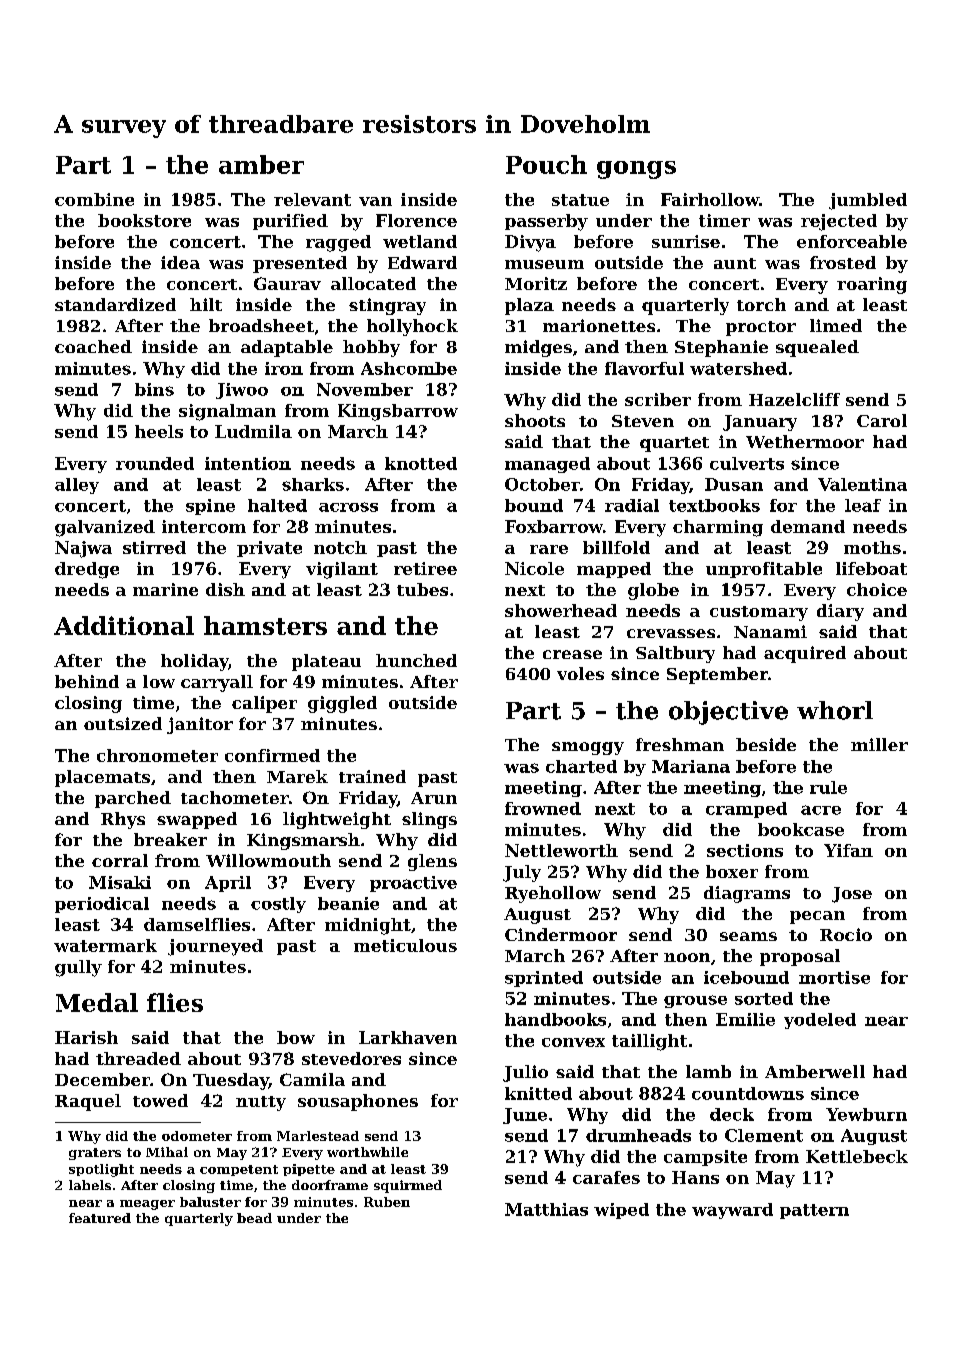 Image resolution: width=962 pixels, height=1367 pixels. Describe the element at coordinates (348, 903) in the document. I see `beanie` at that location.
